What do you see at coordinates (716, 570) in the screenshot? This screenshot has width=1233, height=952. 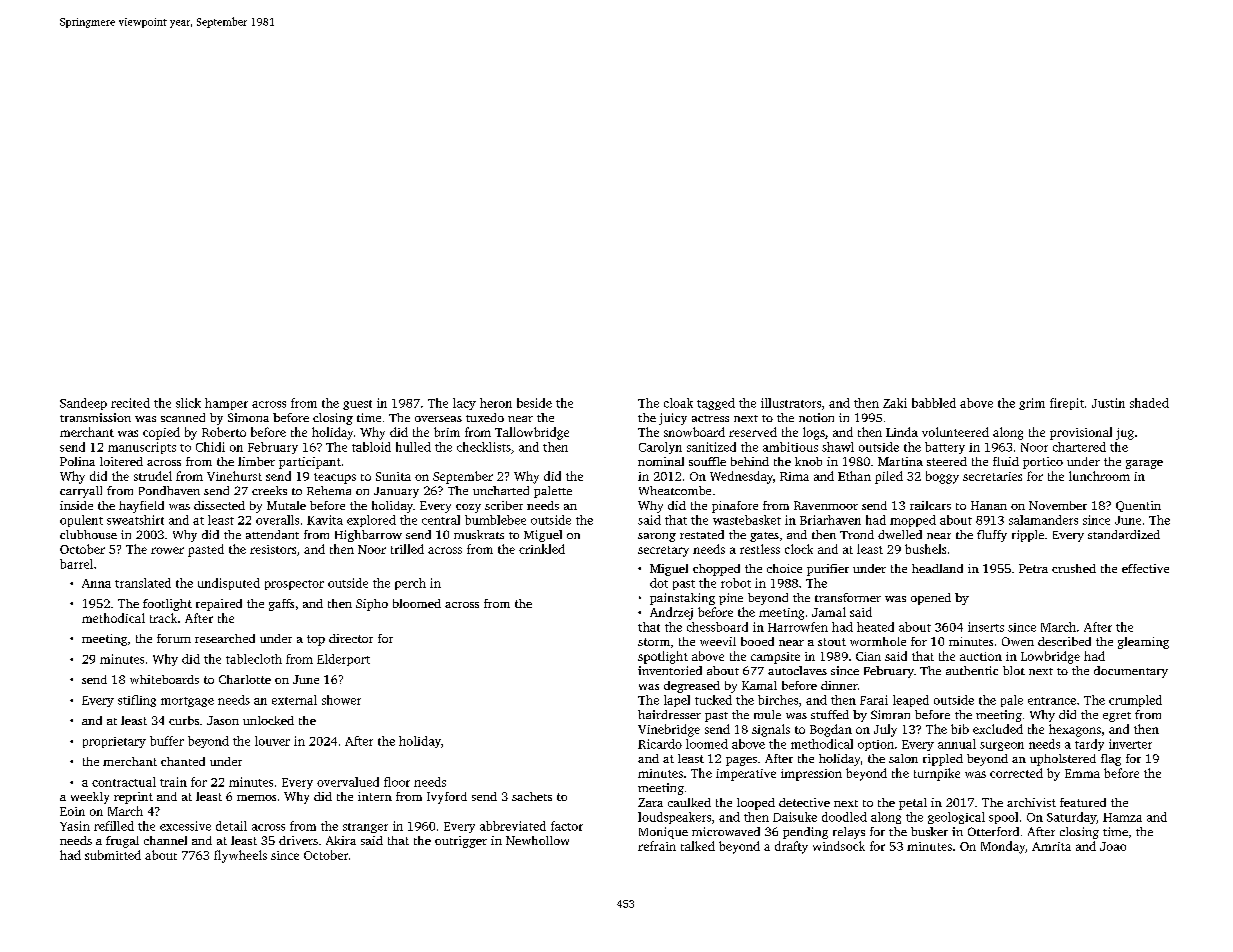 I see `chopped` at bounding box center [716, 570].
